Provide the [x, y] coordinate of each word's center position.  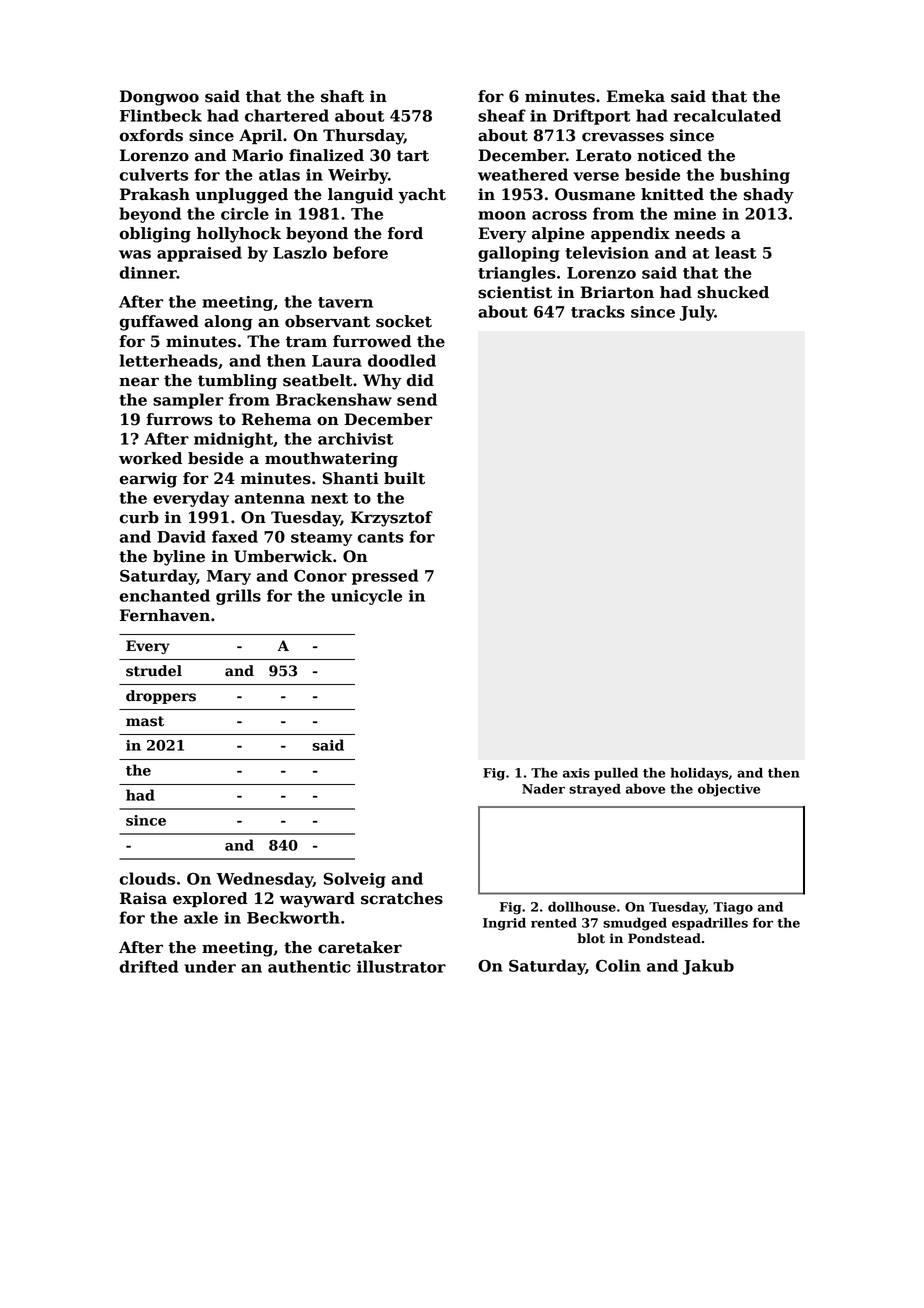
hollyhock [239, 235]
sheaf [502, 115]
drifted [149, 966]
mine [695, 214]
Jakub [708, 967]
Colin [618, 965]
